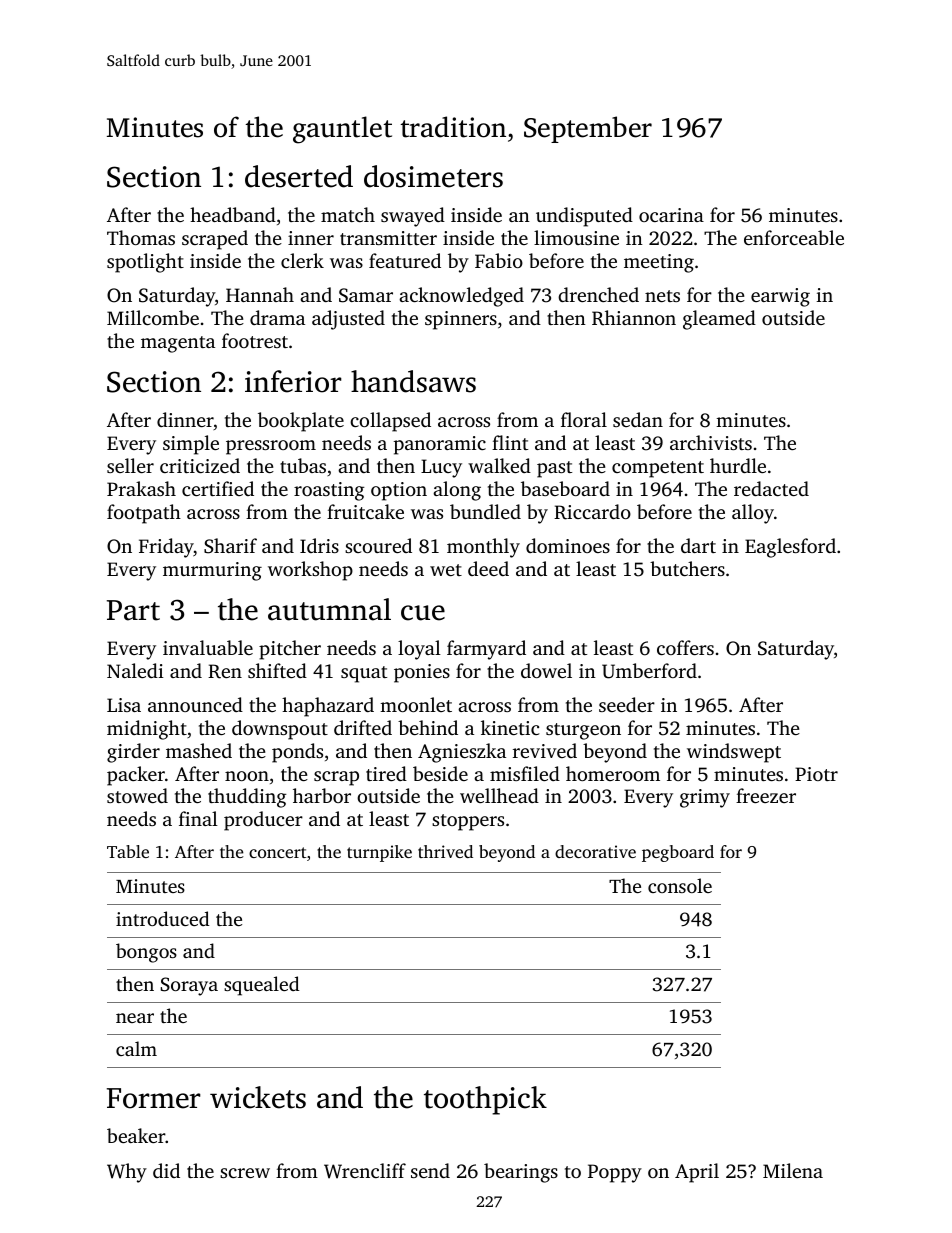  Describe the element at coordinates (413, 381) in the screenshot. I see `handsaws` at that location.
